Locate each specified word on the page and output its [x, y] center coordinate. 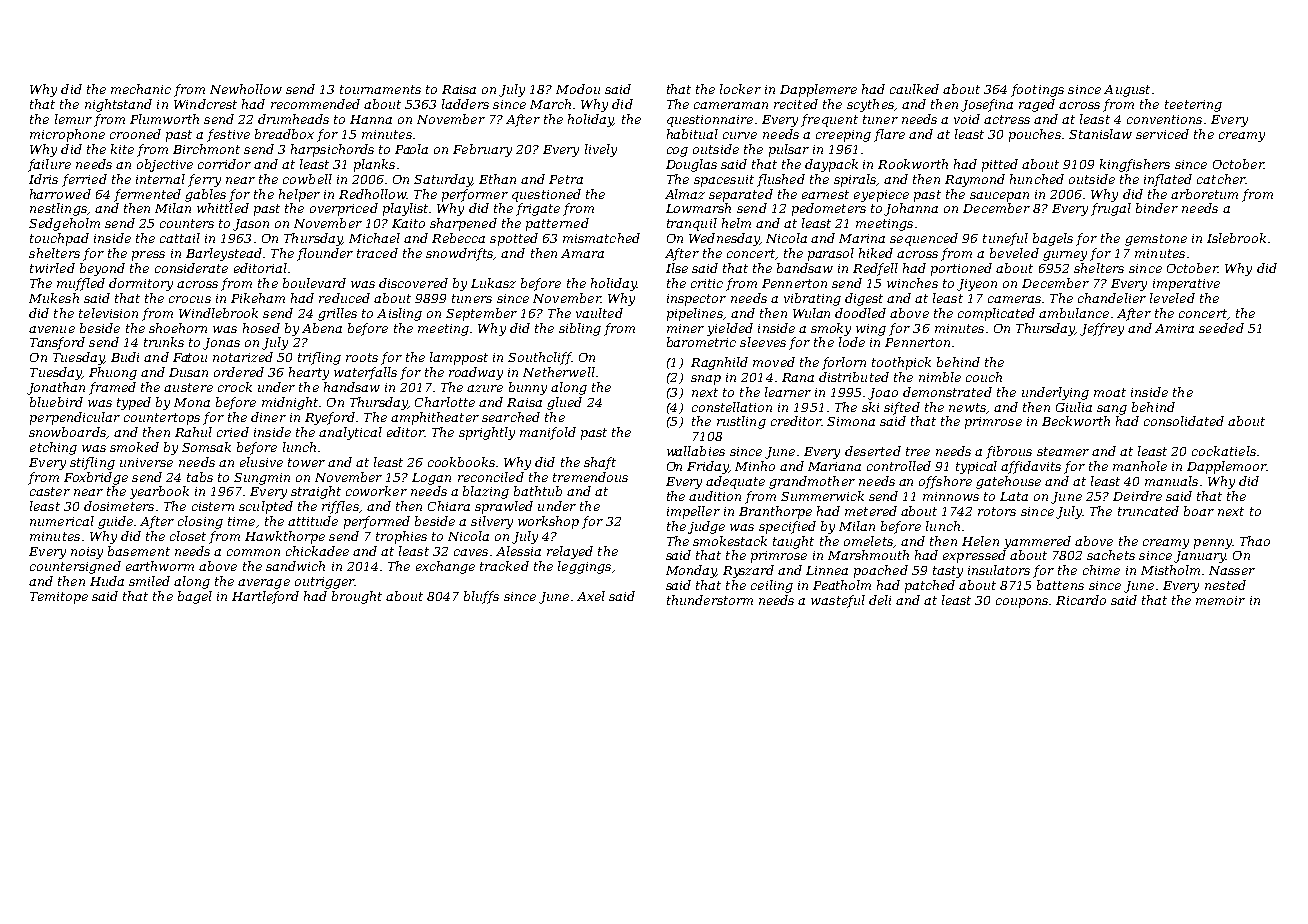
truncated [1148, 511]
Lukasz [493, 283]
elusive [261, 462]
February [482, 150]
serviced [1162, 134]
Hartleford [265, 597]
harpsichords [332, 150]
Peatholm [842, 585]
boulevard [314, 283]
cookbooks [461, 462]
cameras [1014, 299]
